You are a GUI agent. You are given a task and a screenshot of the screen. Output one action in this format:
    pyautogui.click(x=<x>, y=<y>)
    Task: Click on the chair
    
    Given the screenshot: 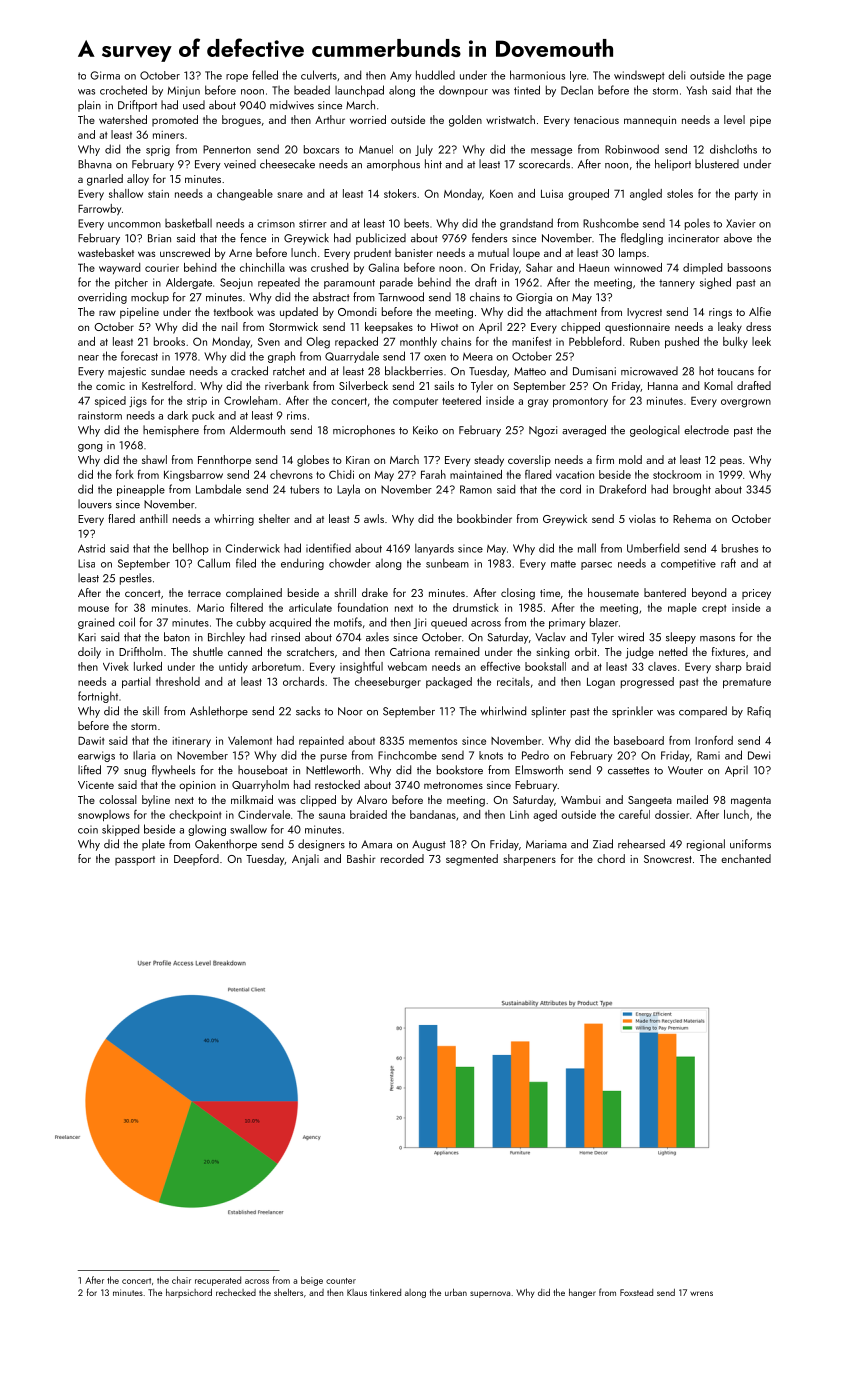 What is the action you would take?
    pyautogui.click(x=181, y=1280)
